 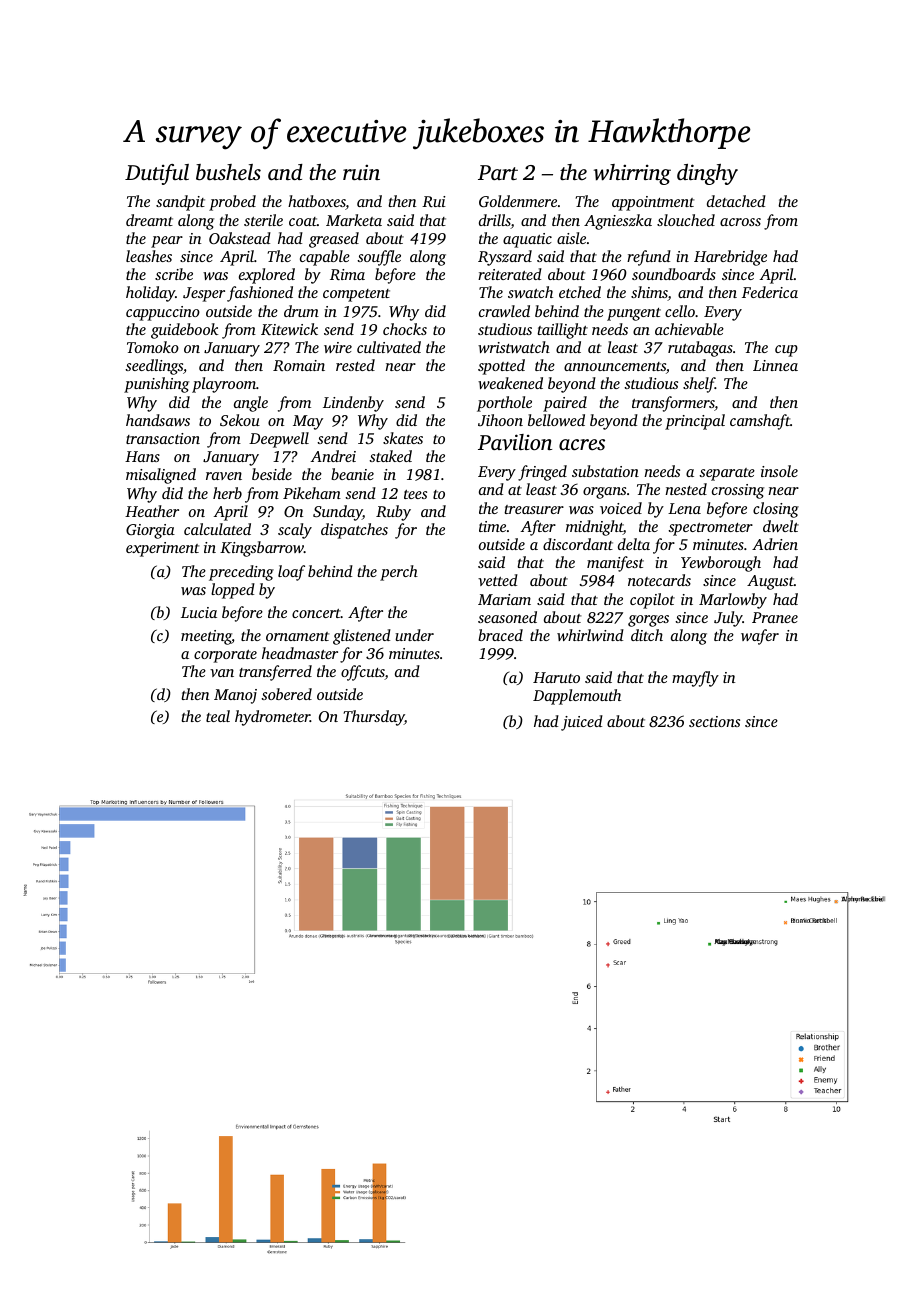 What do you see at coordinates (354, 531) in the screenshot?
I see `dispatches` at bounding box center [354, 531].
